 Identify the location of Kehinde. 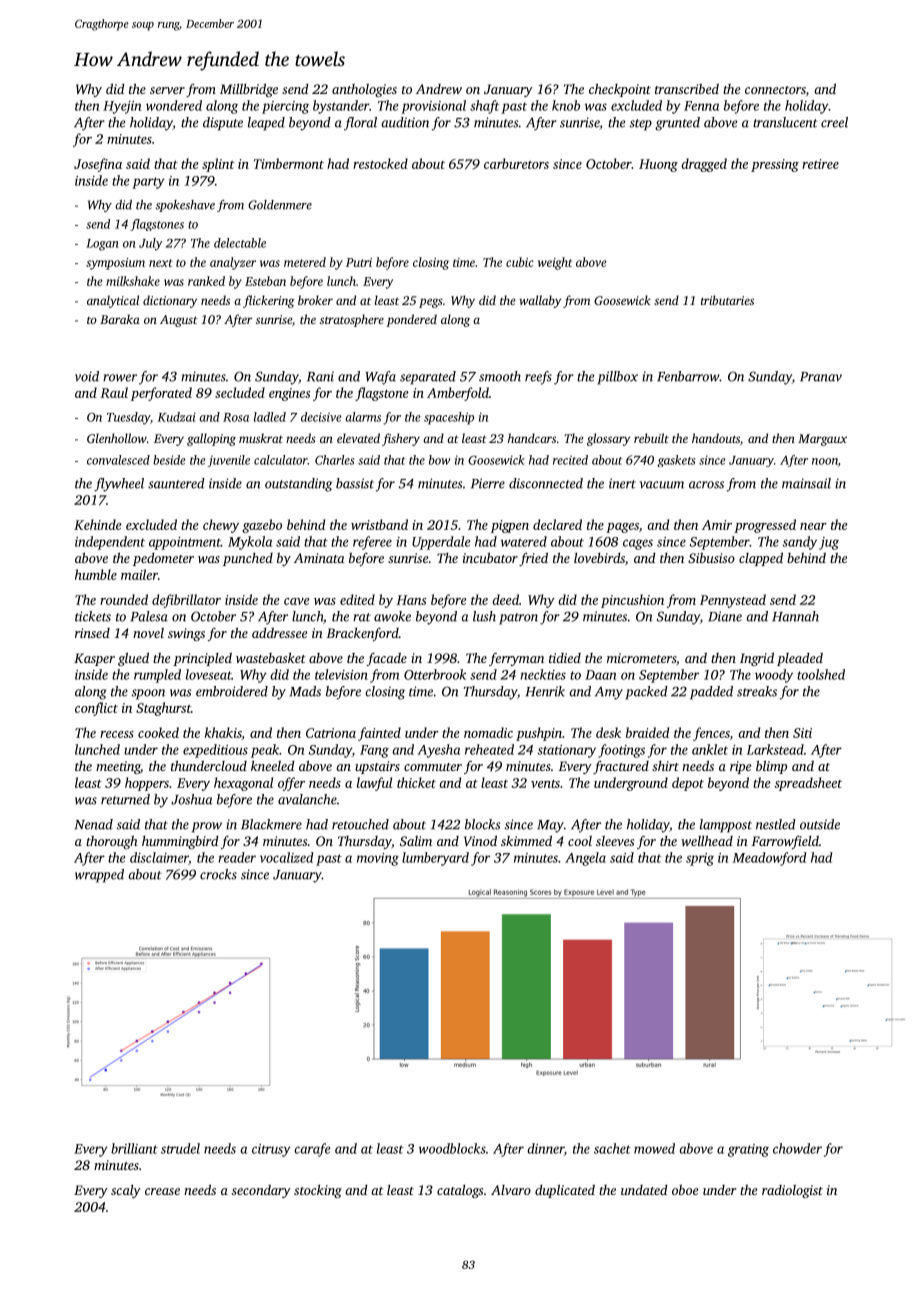
(98, 524).
